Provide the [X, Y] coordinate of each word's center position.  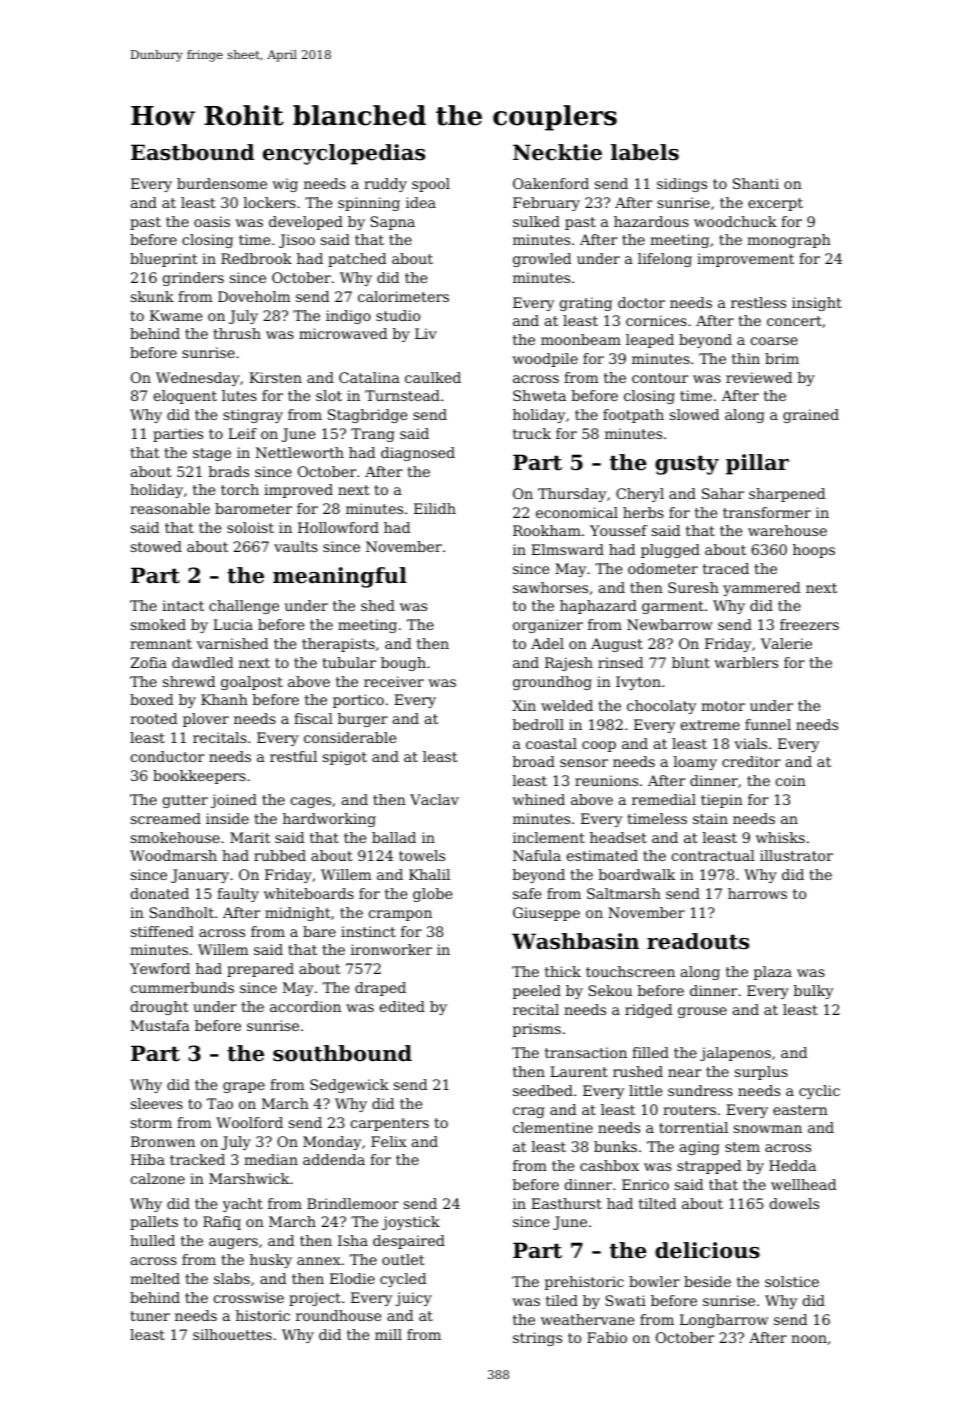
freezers [809, 624]
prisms [537, 1030]
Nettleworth [300, 452]
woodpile [545, 360]
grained [811, 416]
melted [155, 1278]
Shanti [756, 183]
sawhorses [550, 587]
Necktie [557, 152]
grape [244, 1087]
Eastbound [192, 152]
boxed [151, 699]
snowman [768, 1129]
